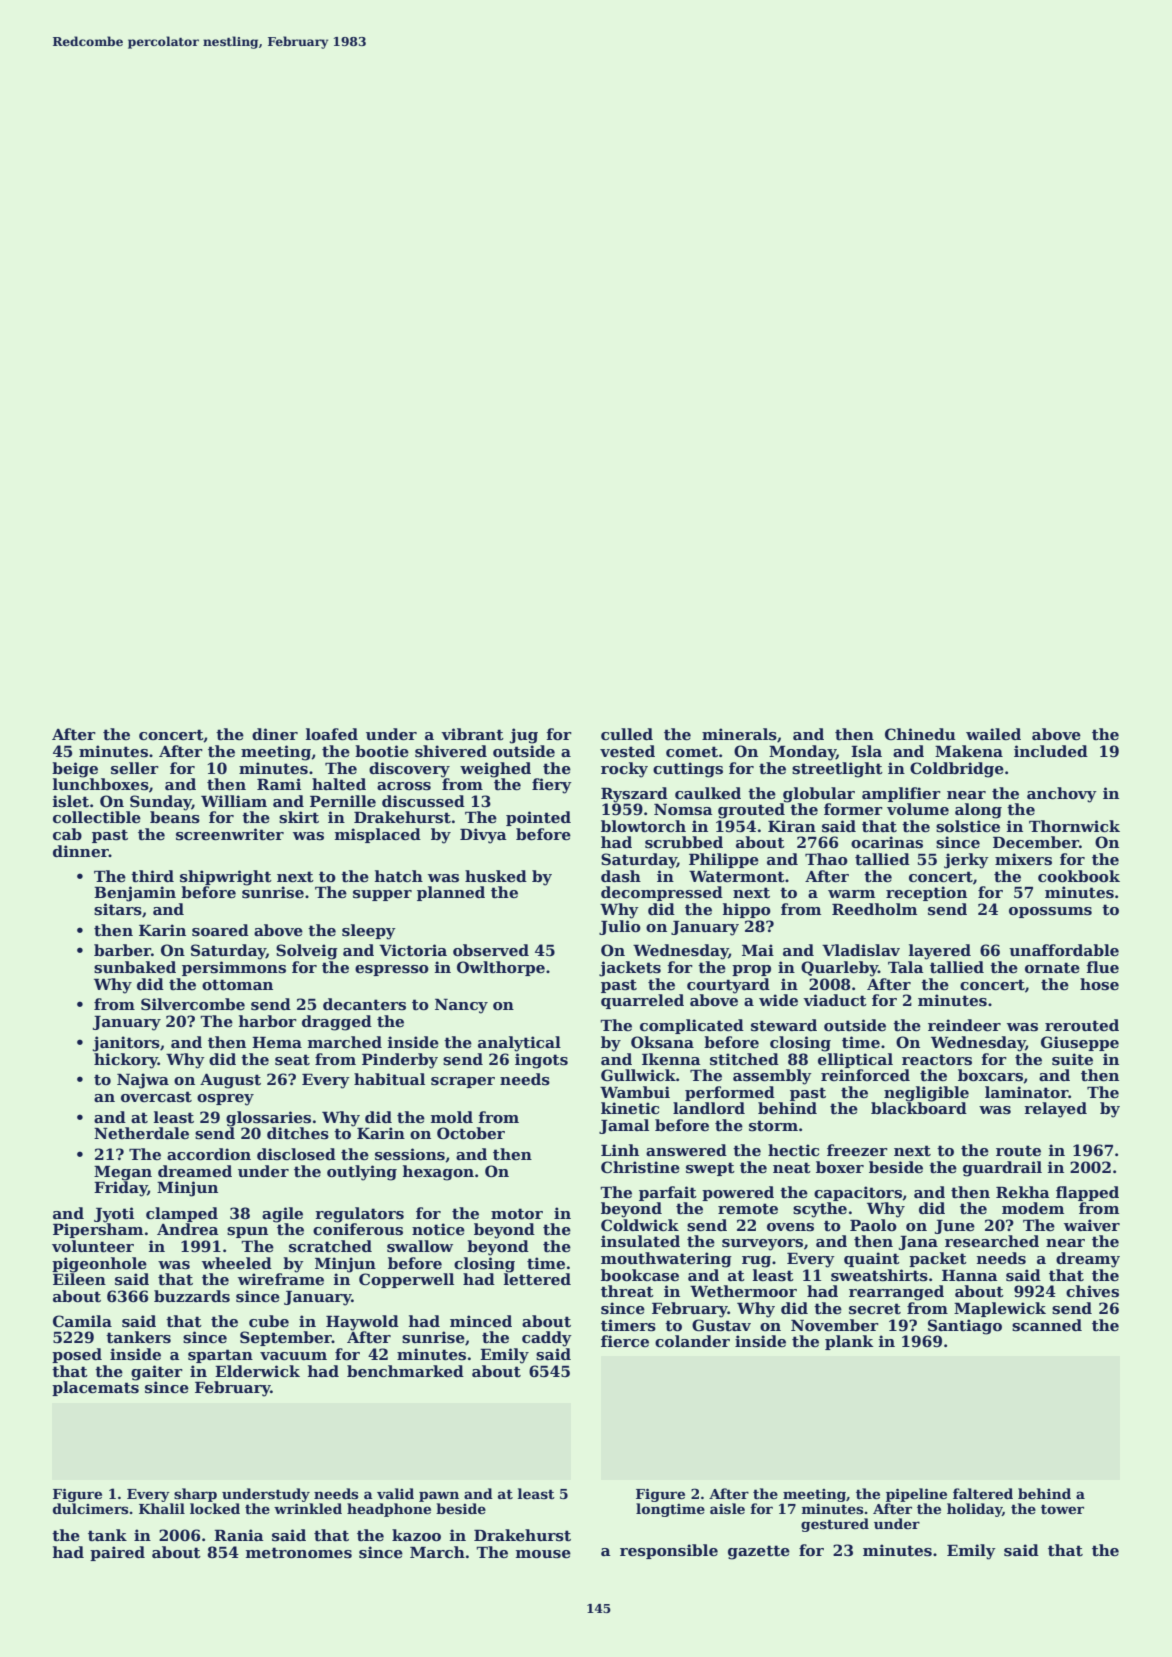 The height and width of the screenshot is (1657, 1172). Describe the element at coordinates (308, 1508) in the screenshot. I see `wrinkled` at that location.
